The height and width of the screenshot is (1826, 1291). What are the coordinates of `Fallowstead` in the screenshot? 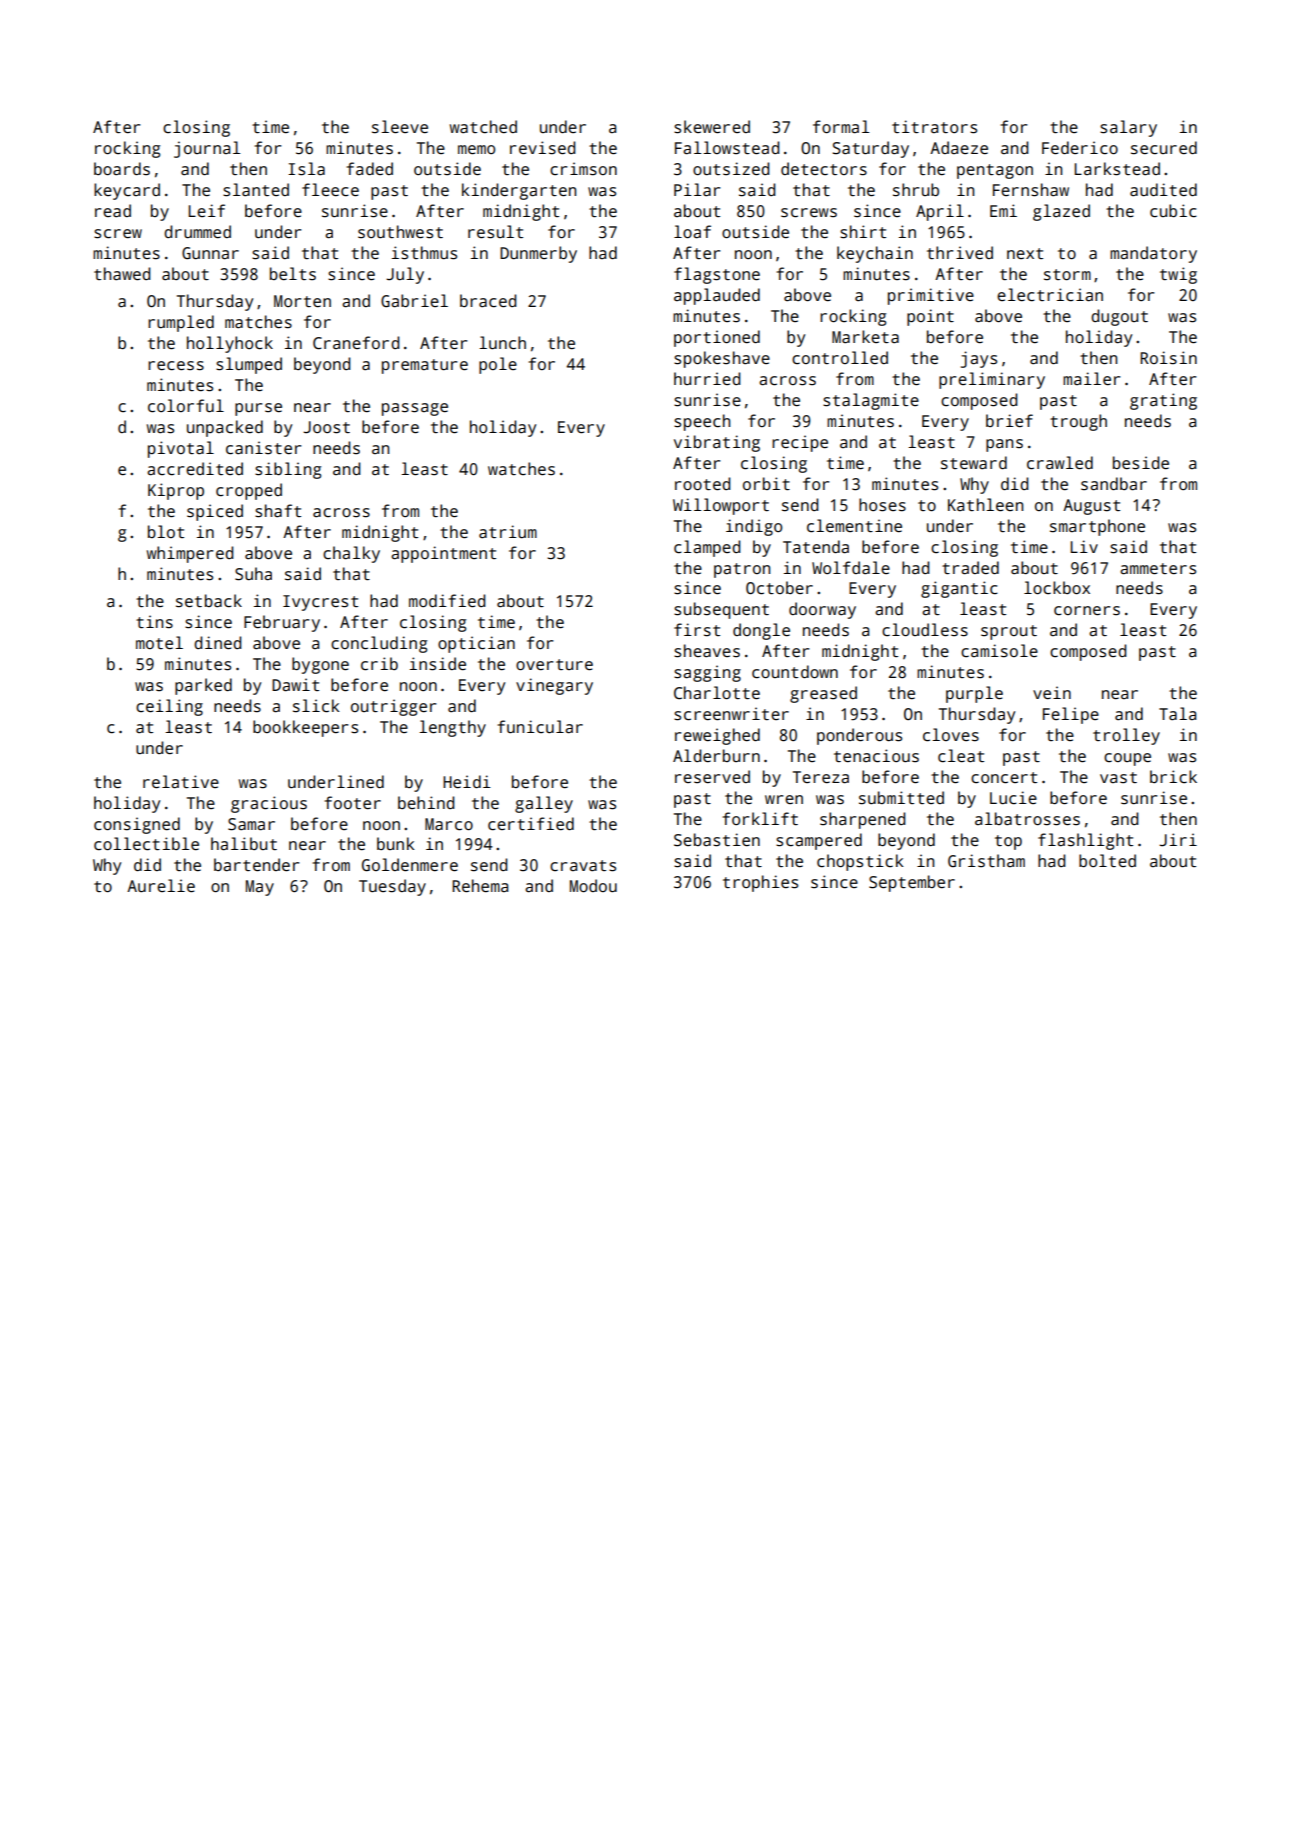 It's located at (727, 148).
